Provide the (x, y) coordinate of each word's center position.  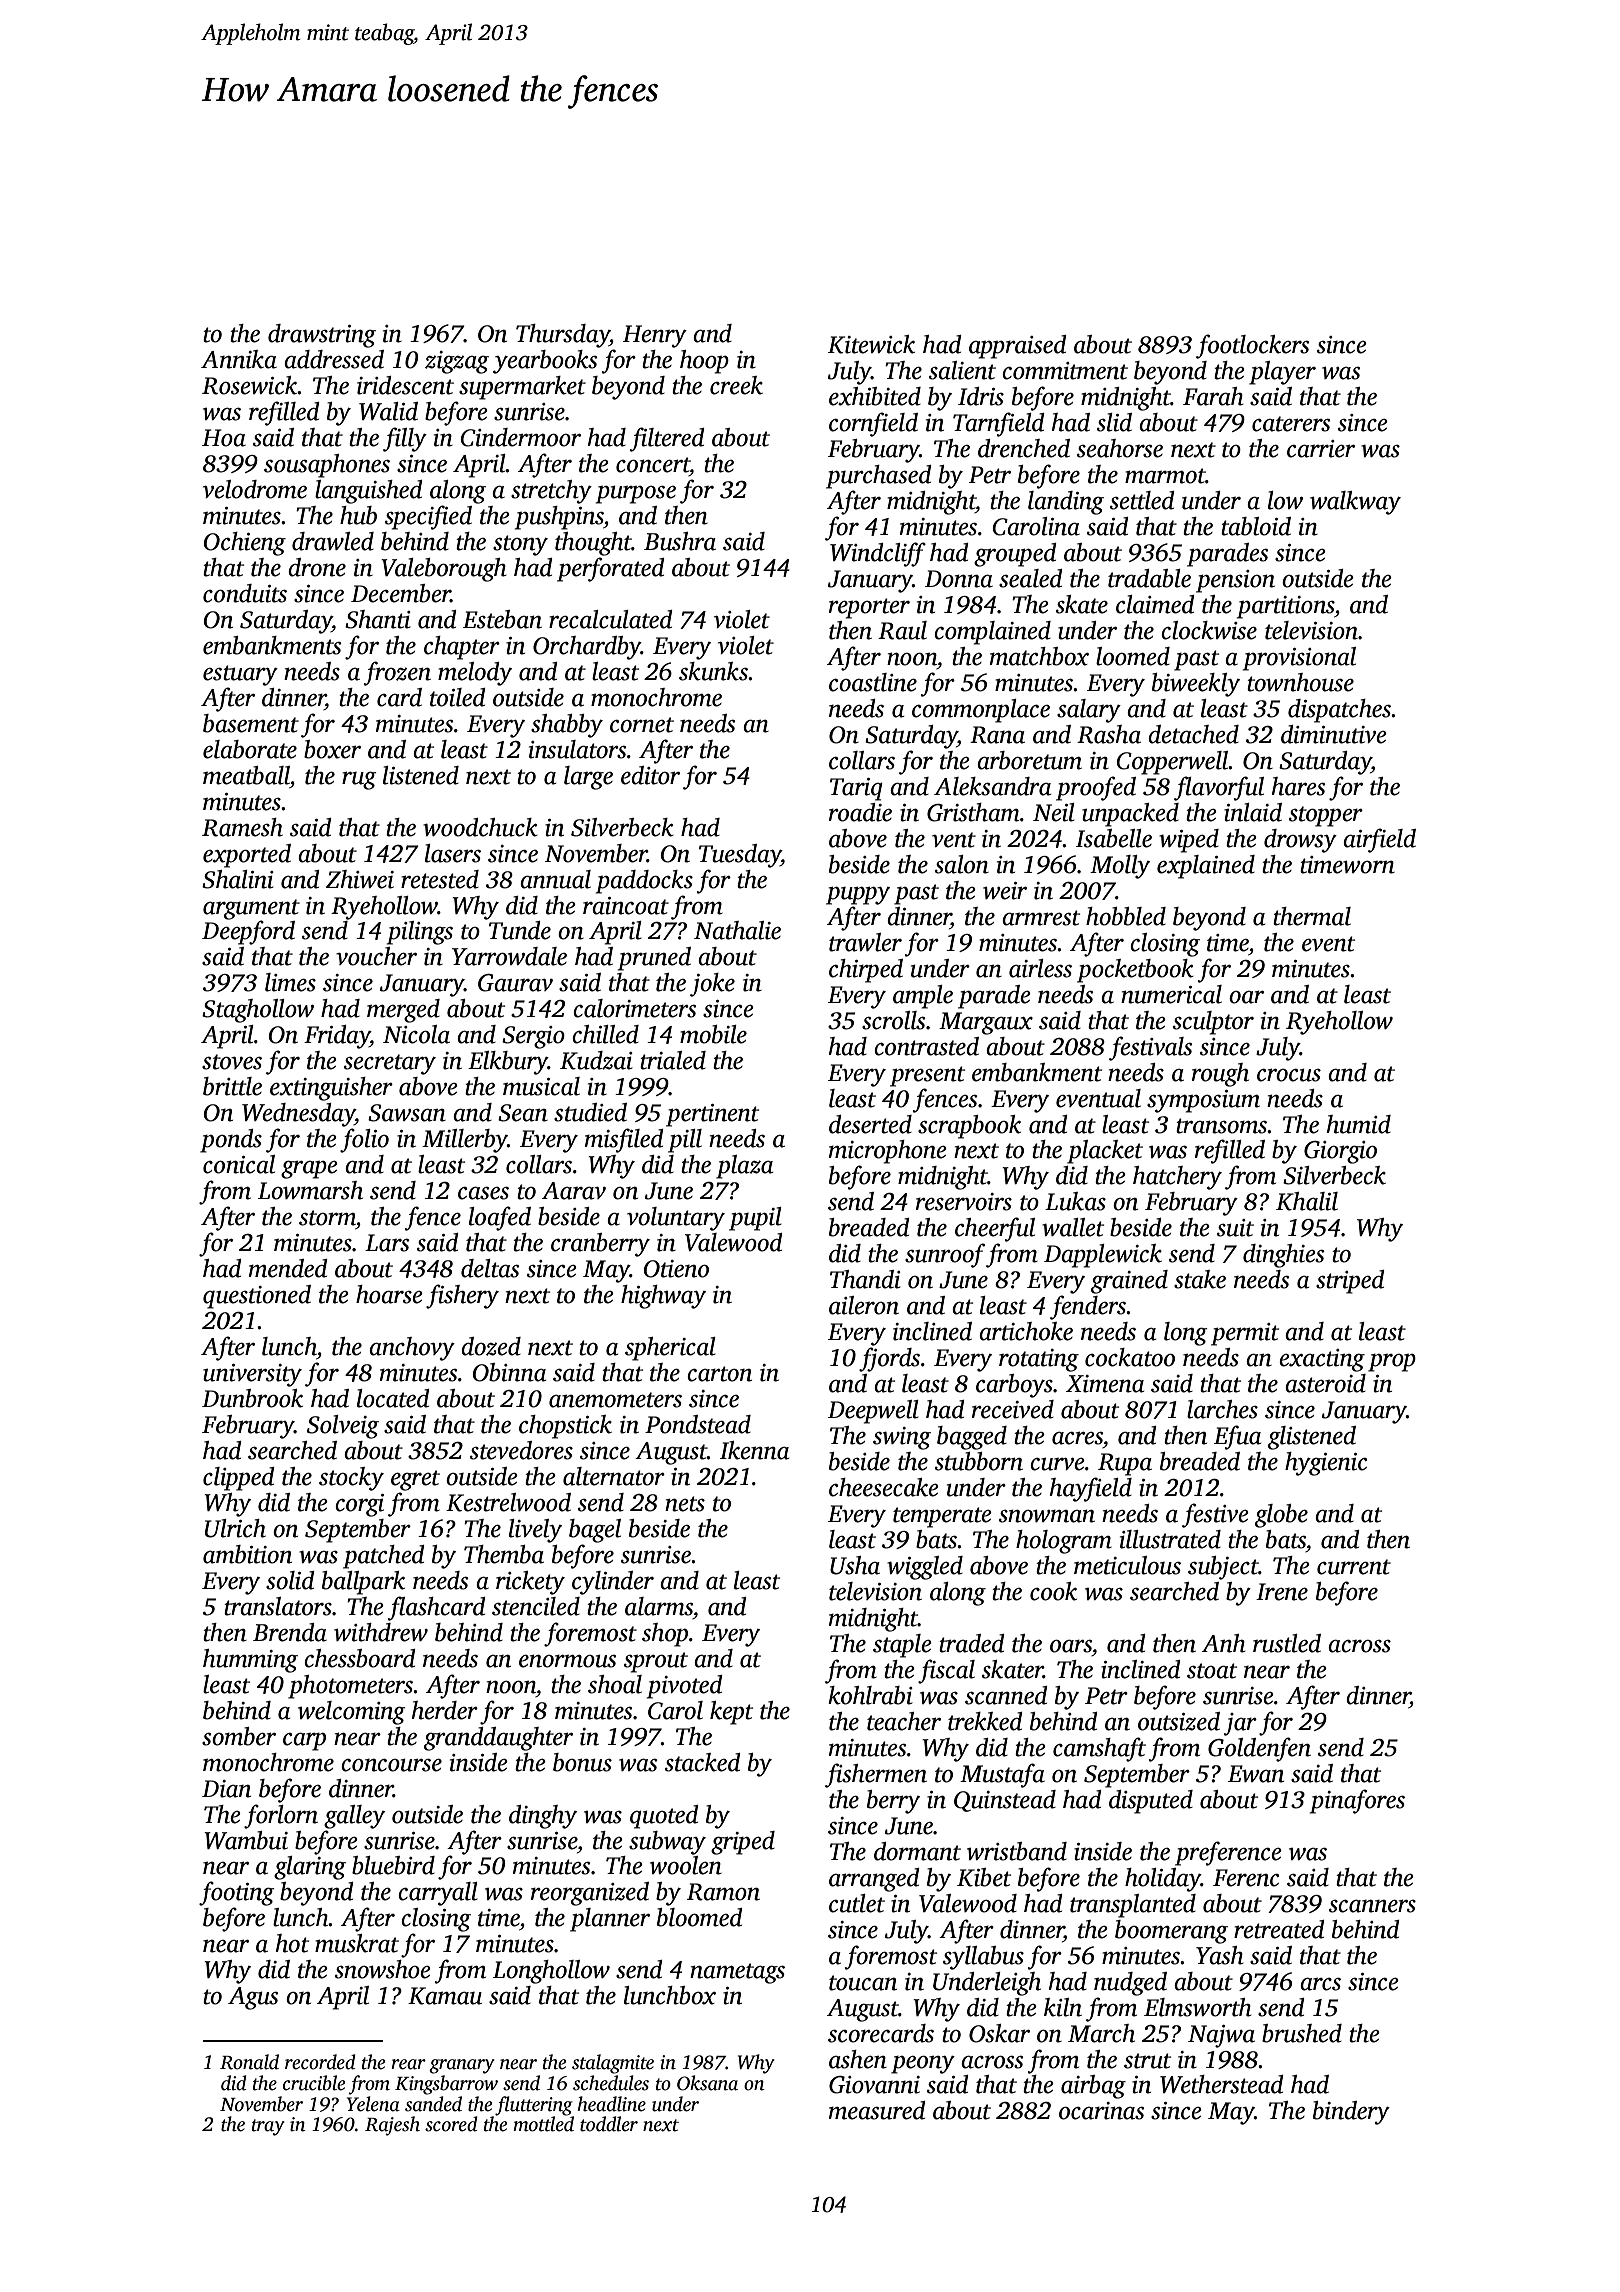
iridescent (405, 385)
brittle (232, 1086)
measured (877, 2110)
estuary (240, 675)
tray (268, 2127)
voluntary (676, 1219)
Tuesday (740, 856)
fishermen (876, 1775)
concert (653, 465)
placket (1105, 1152)
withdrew (381, 1632)
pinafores (1357, 1801)
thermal (1312, 916)
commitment (1065, 371)
